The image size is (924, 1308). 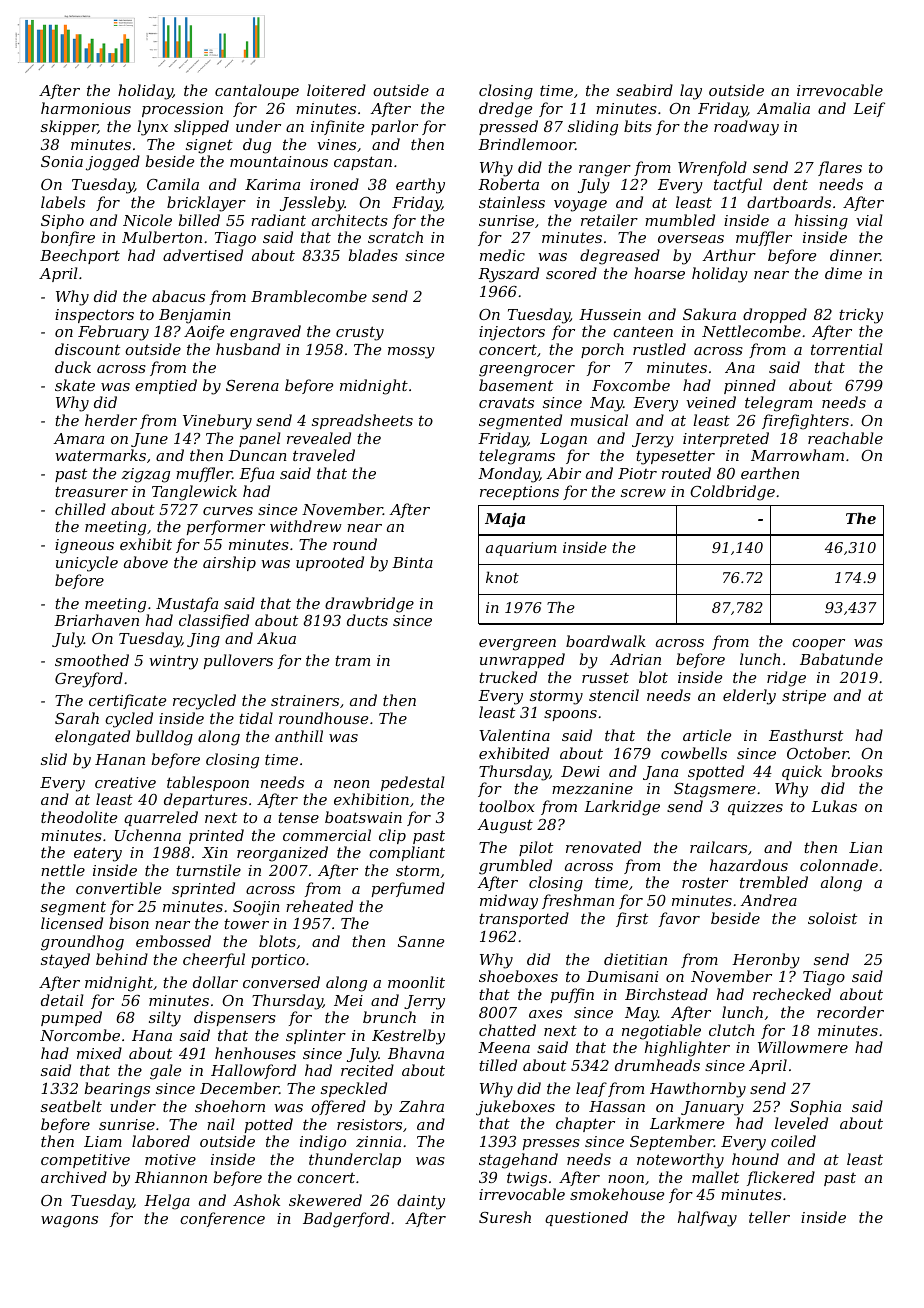 I want to click on Heronby, so click(x=766, y=961).
